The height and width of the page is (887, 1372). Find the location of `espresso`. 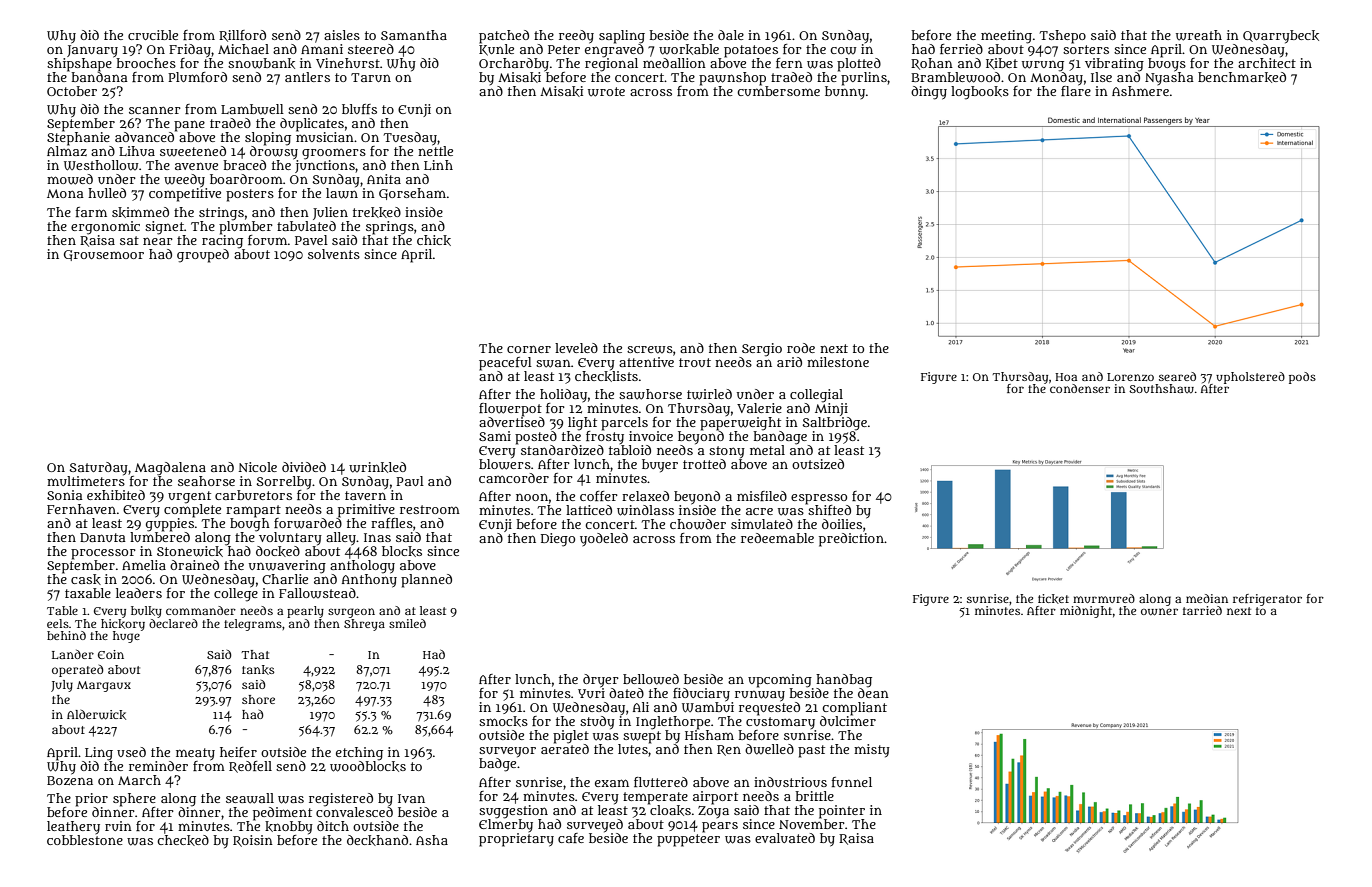

espresso is located at coordinates (819, 499).
